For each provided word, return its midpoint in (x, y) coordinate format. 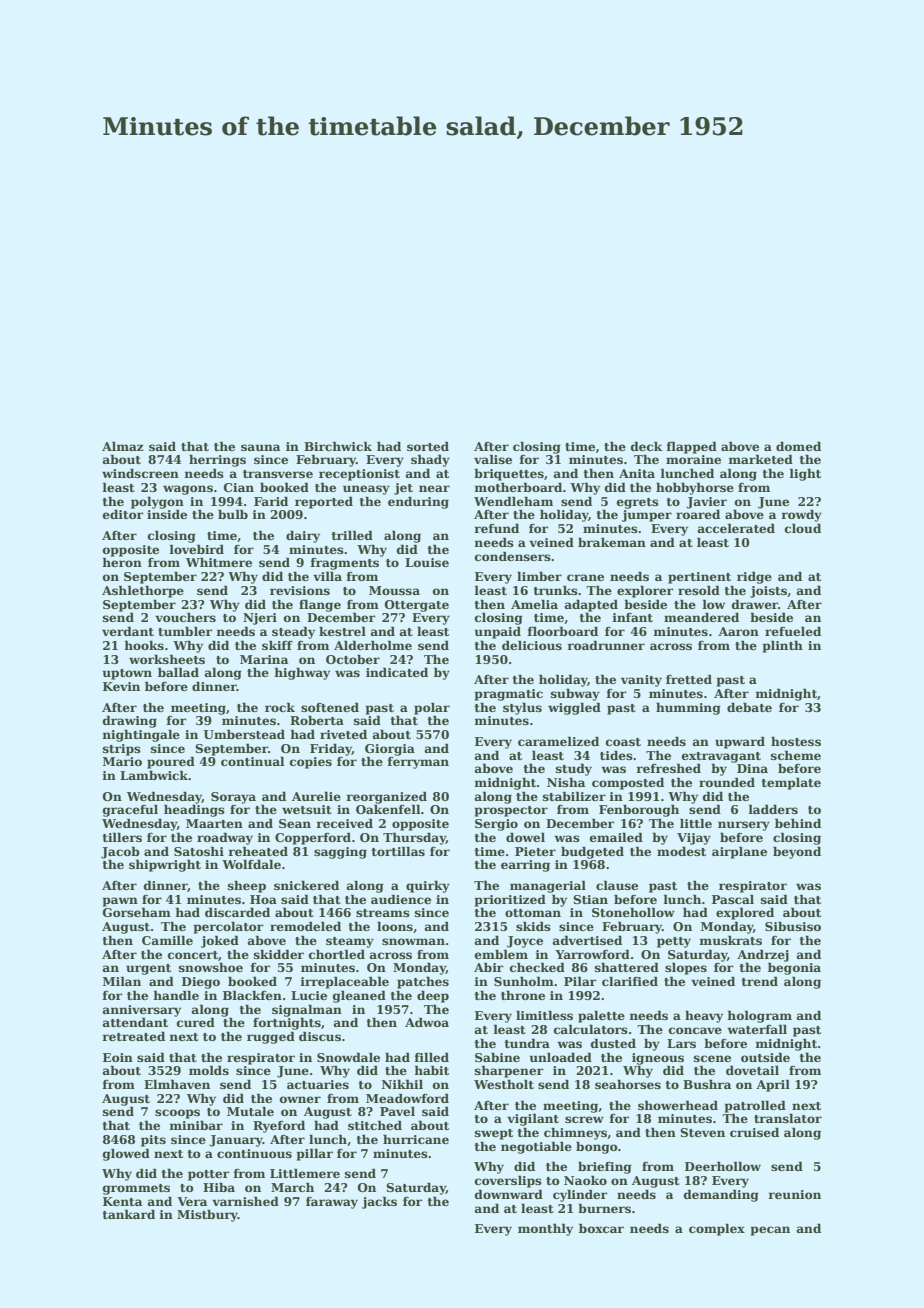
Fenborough (639, 810)
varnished (245, 1201)
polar (432, 708)
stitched (375, 1125)
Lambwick (154, 775)
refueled (793, 631)
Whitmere (219, 562)
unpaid (498, 632)
